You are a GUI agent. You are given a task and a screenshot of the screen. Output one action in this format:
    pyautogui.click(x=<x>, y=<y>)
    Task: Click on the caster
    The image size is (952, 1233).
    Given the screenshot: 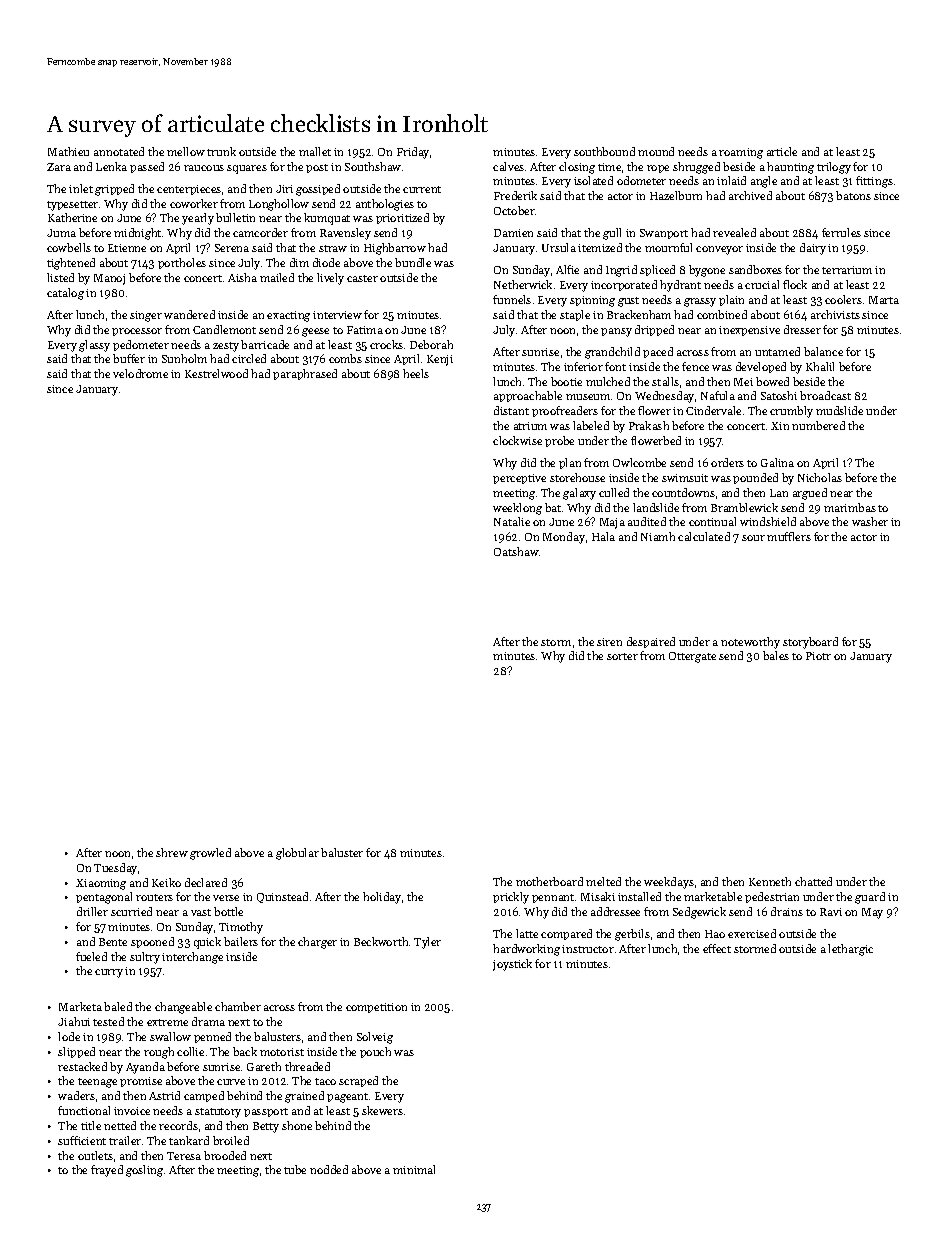 What is the action you would take?
    pyautogui.click(x=362, y=278)
